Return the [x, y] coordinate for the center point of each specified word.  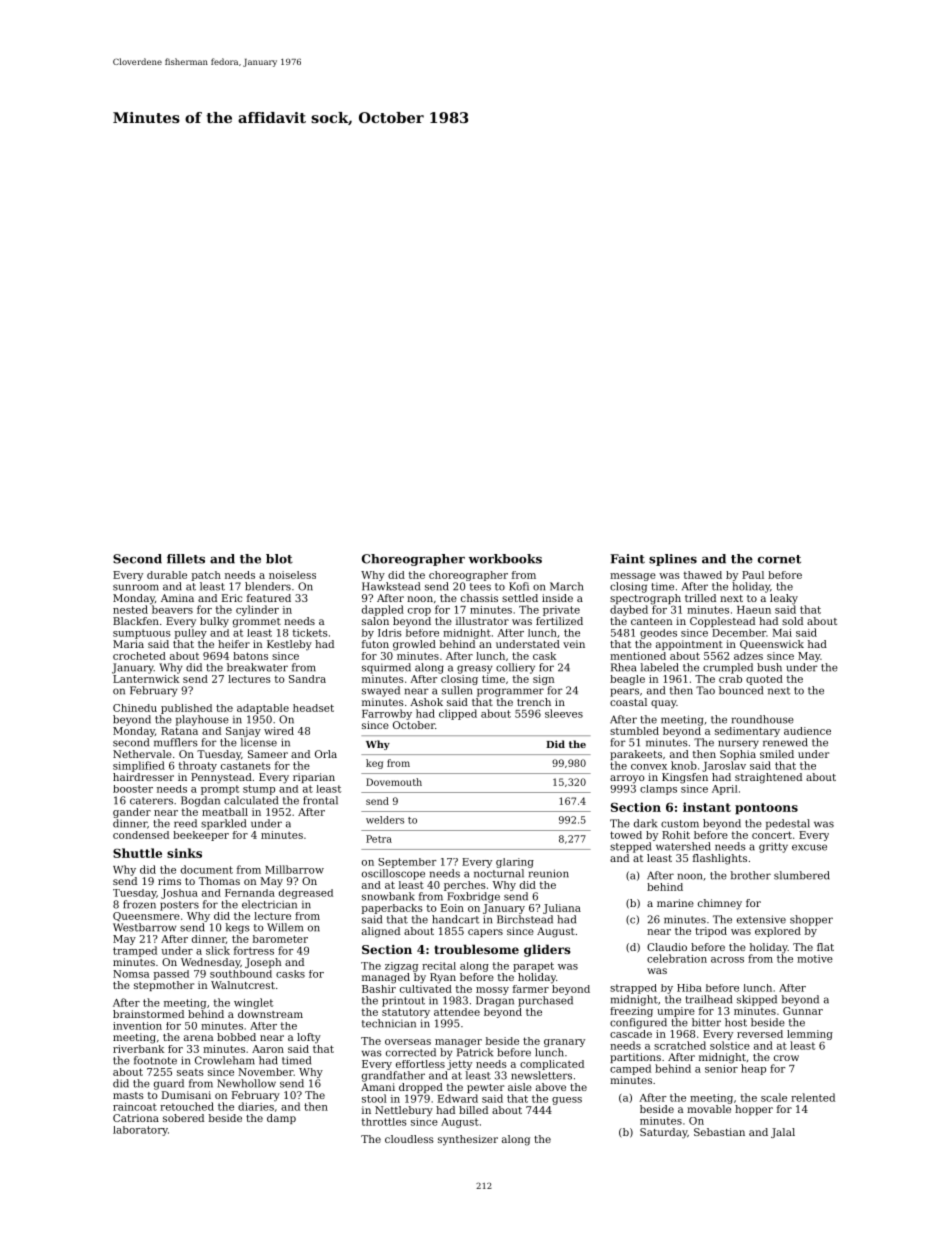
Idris [389, 633]
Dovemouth [394, 782]
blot [279, 559]
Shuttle [137, 853]
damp [281, 1119]
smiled [777, 754]
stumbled [634, 731]
